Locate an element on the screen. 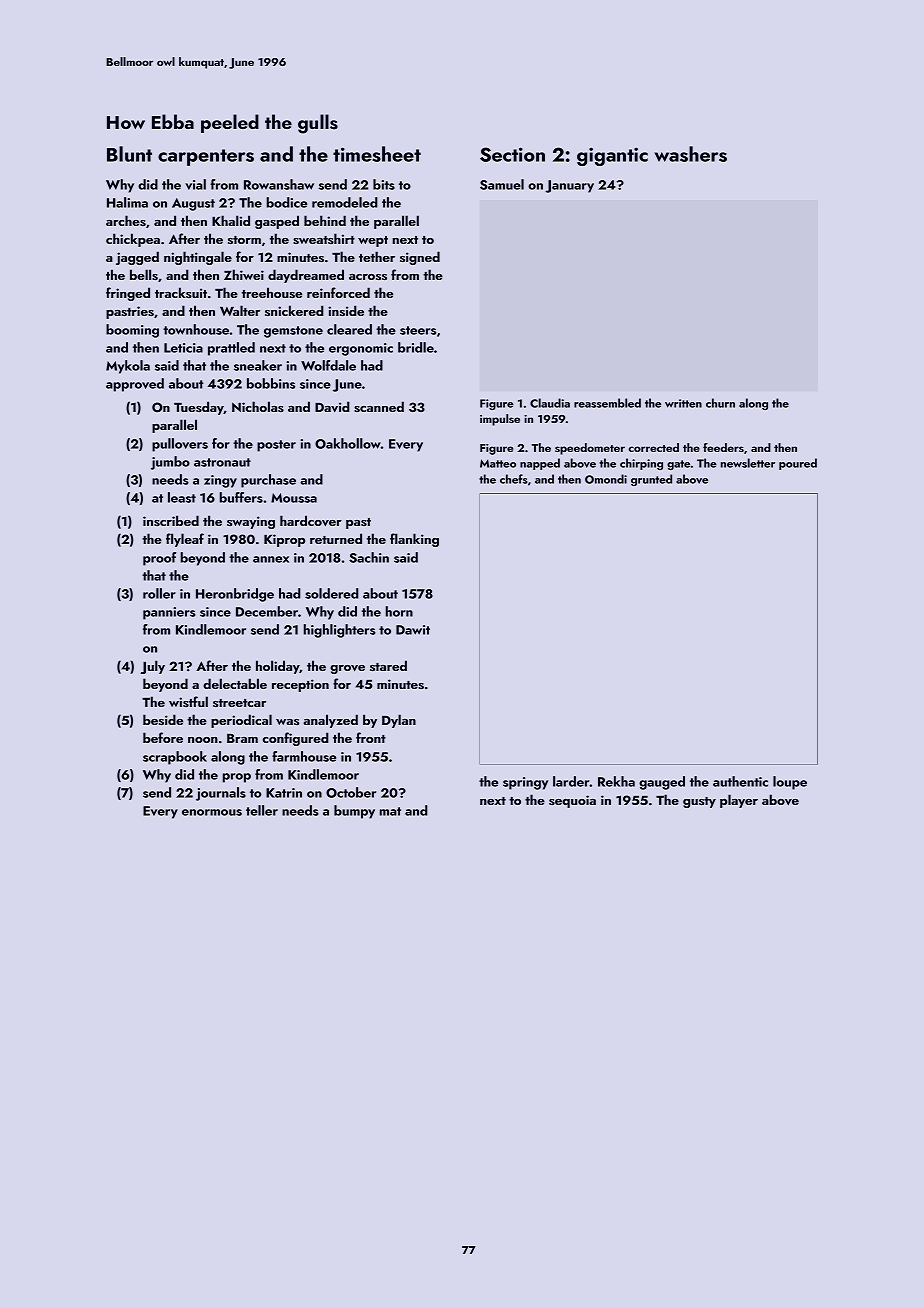 This screenshot has height=1308, width=924. gusty is located at coordinates (699, 802).
